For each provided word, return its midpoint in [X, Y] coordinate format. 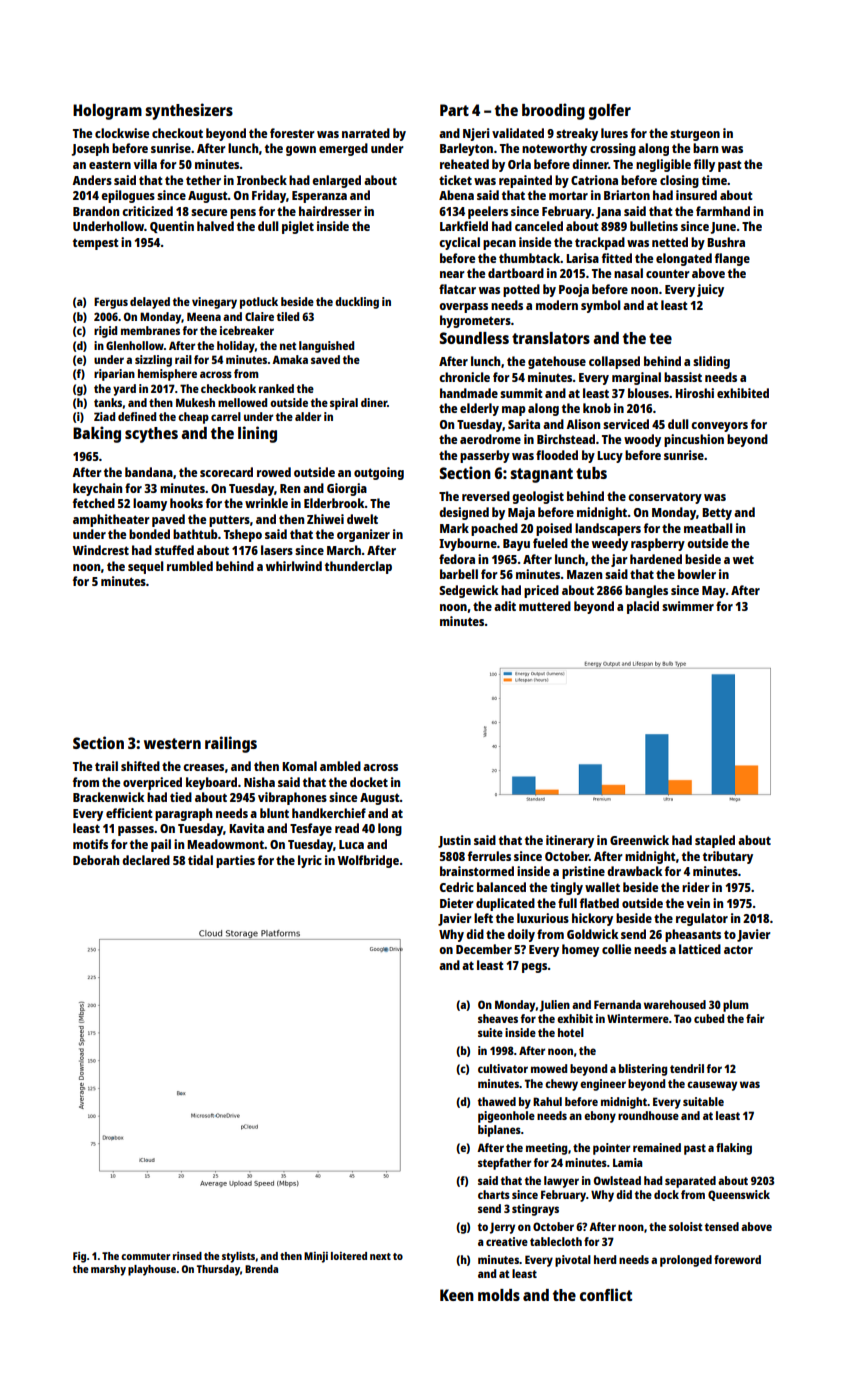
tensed [722, 1226]
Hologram [107, 112]
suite [490, 1032]
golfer [610, 112]
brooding [553, 111]
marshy [108, 1270]
